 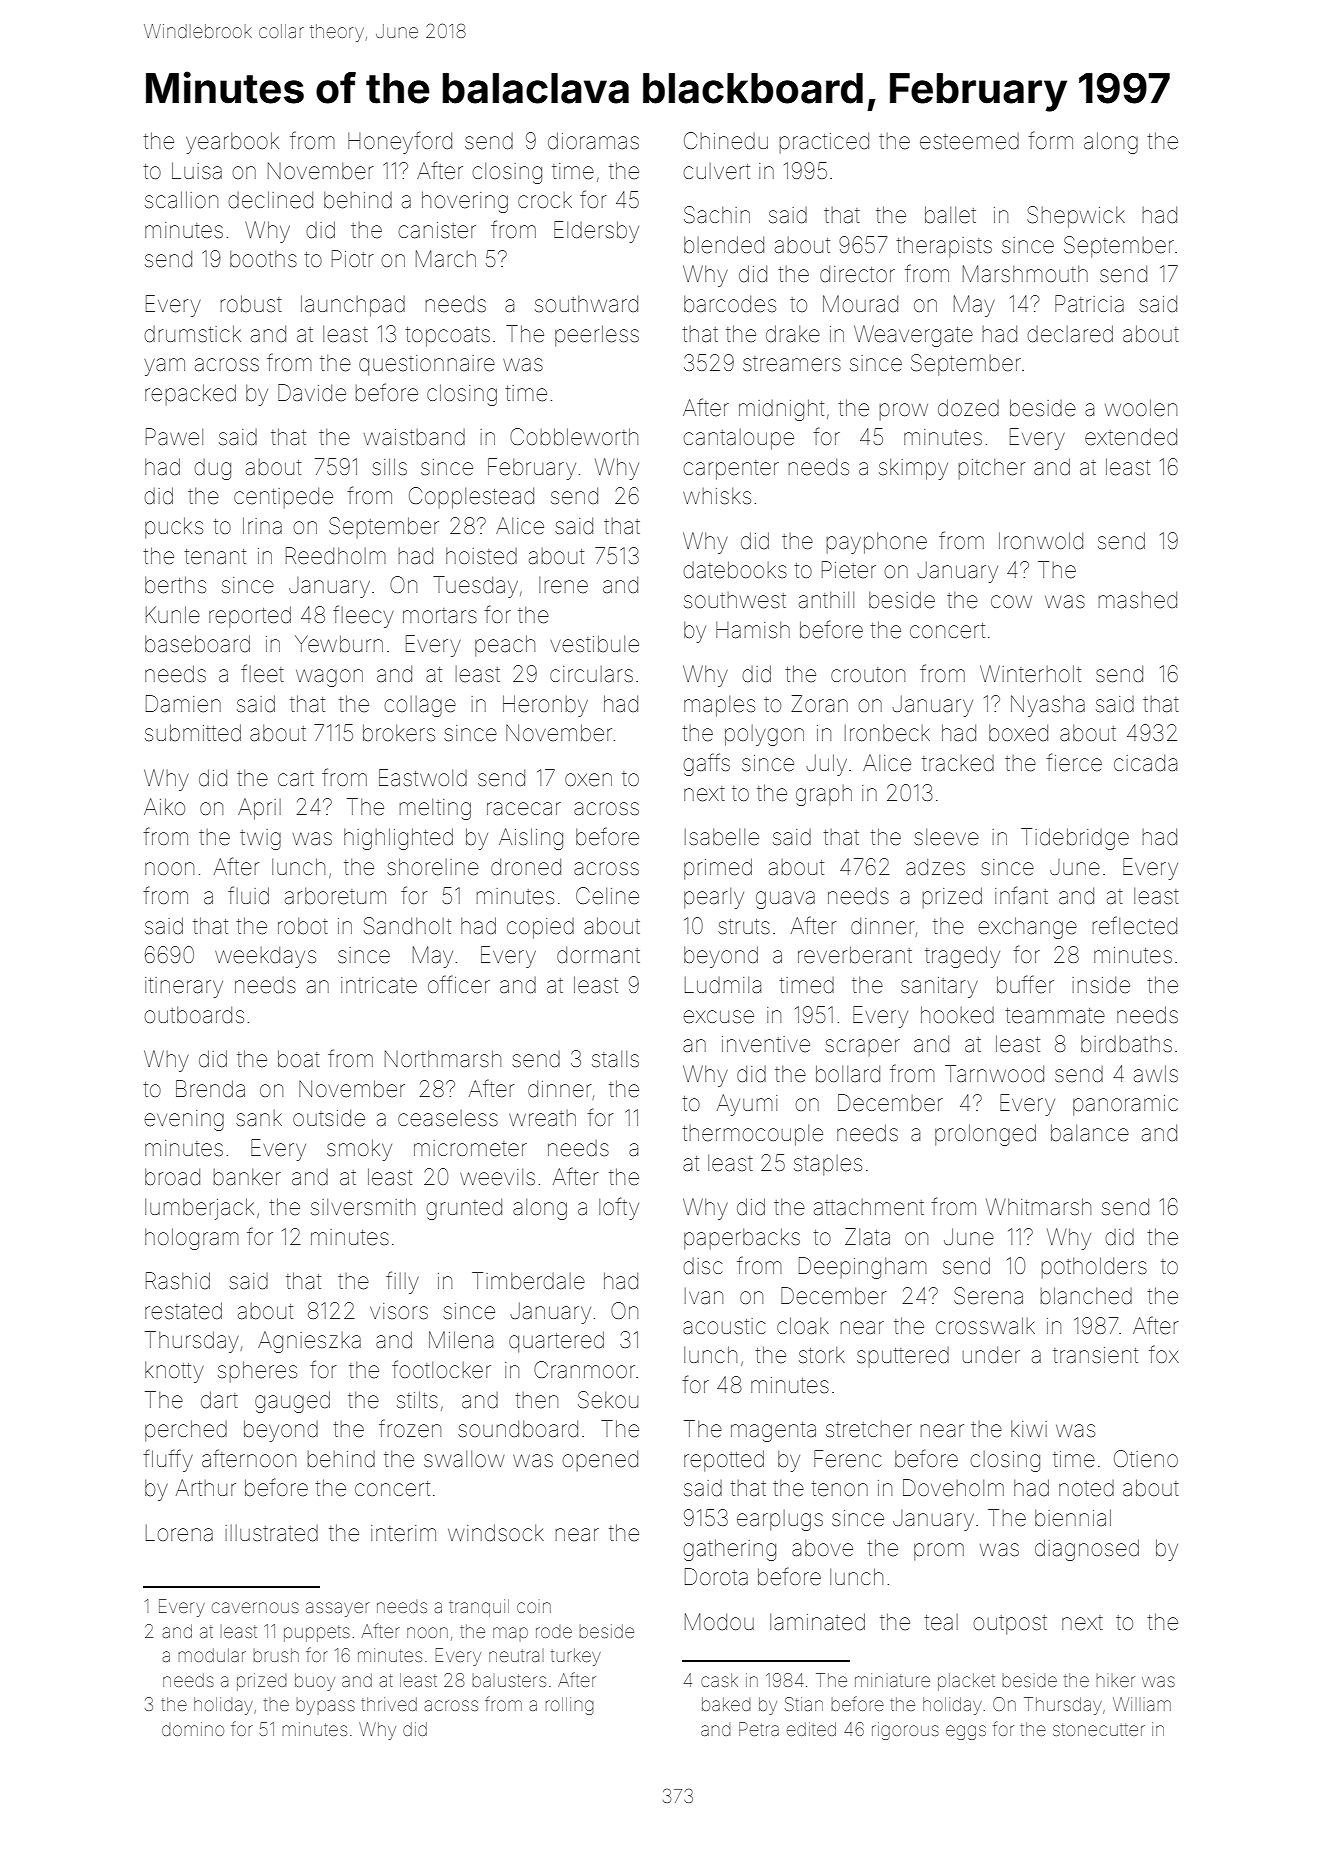 I want to click on teammate, so click(x=1055, y=1016).
